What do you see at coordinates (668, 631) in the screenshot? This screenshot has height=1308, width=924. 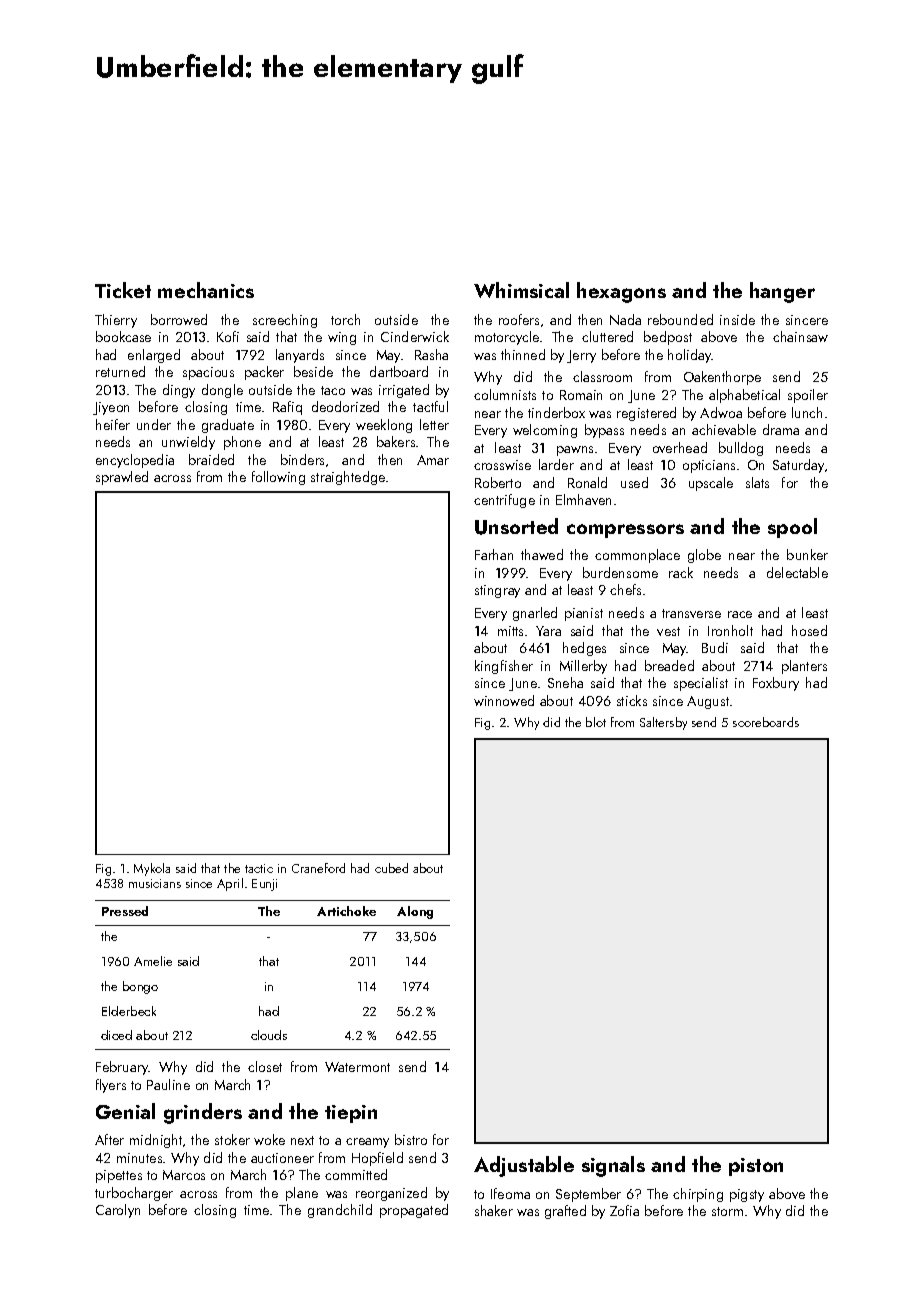 I see `vest` at bounding box center [668, 631].
